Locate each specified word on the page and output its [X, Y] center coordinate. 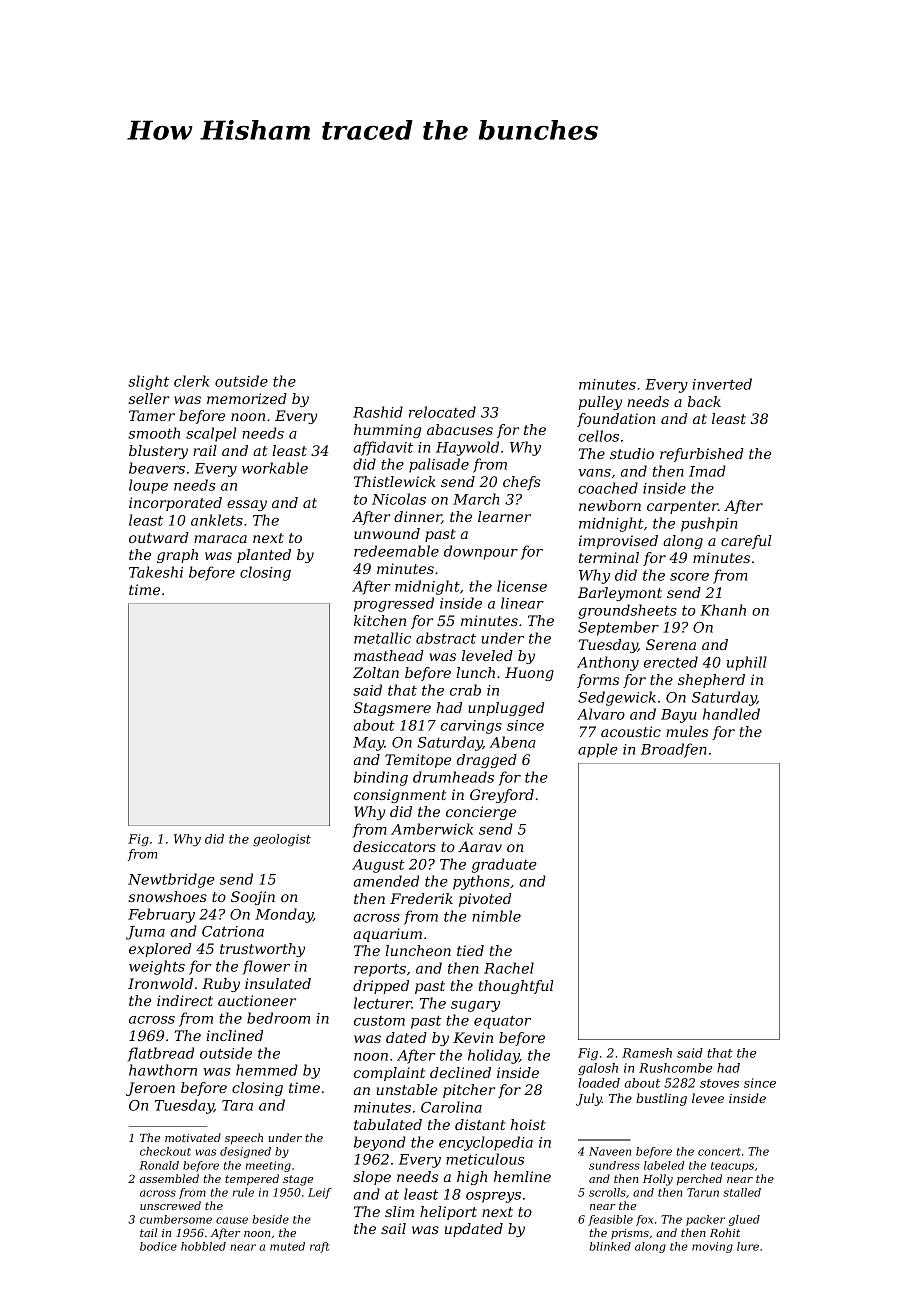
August [378, 866]
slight [148, 382]
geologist [282, 840]
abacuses [460, 429]
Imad [707, 471]
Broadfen [674, 750]
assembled [169, 1178]
